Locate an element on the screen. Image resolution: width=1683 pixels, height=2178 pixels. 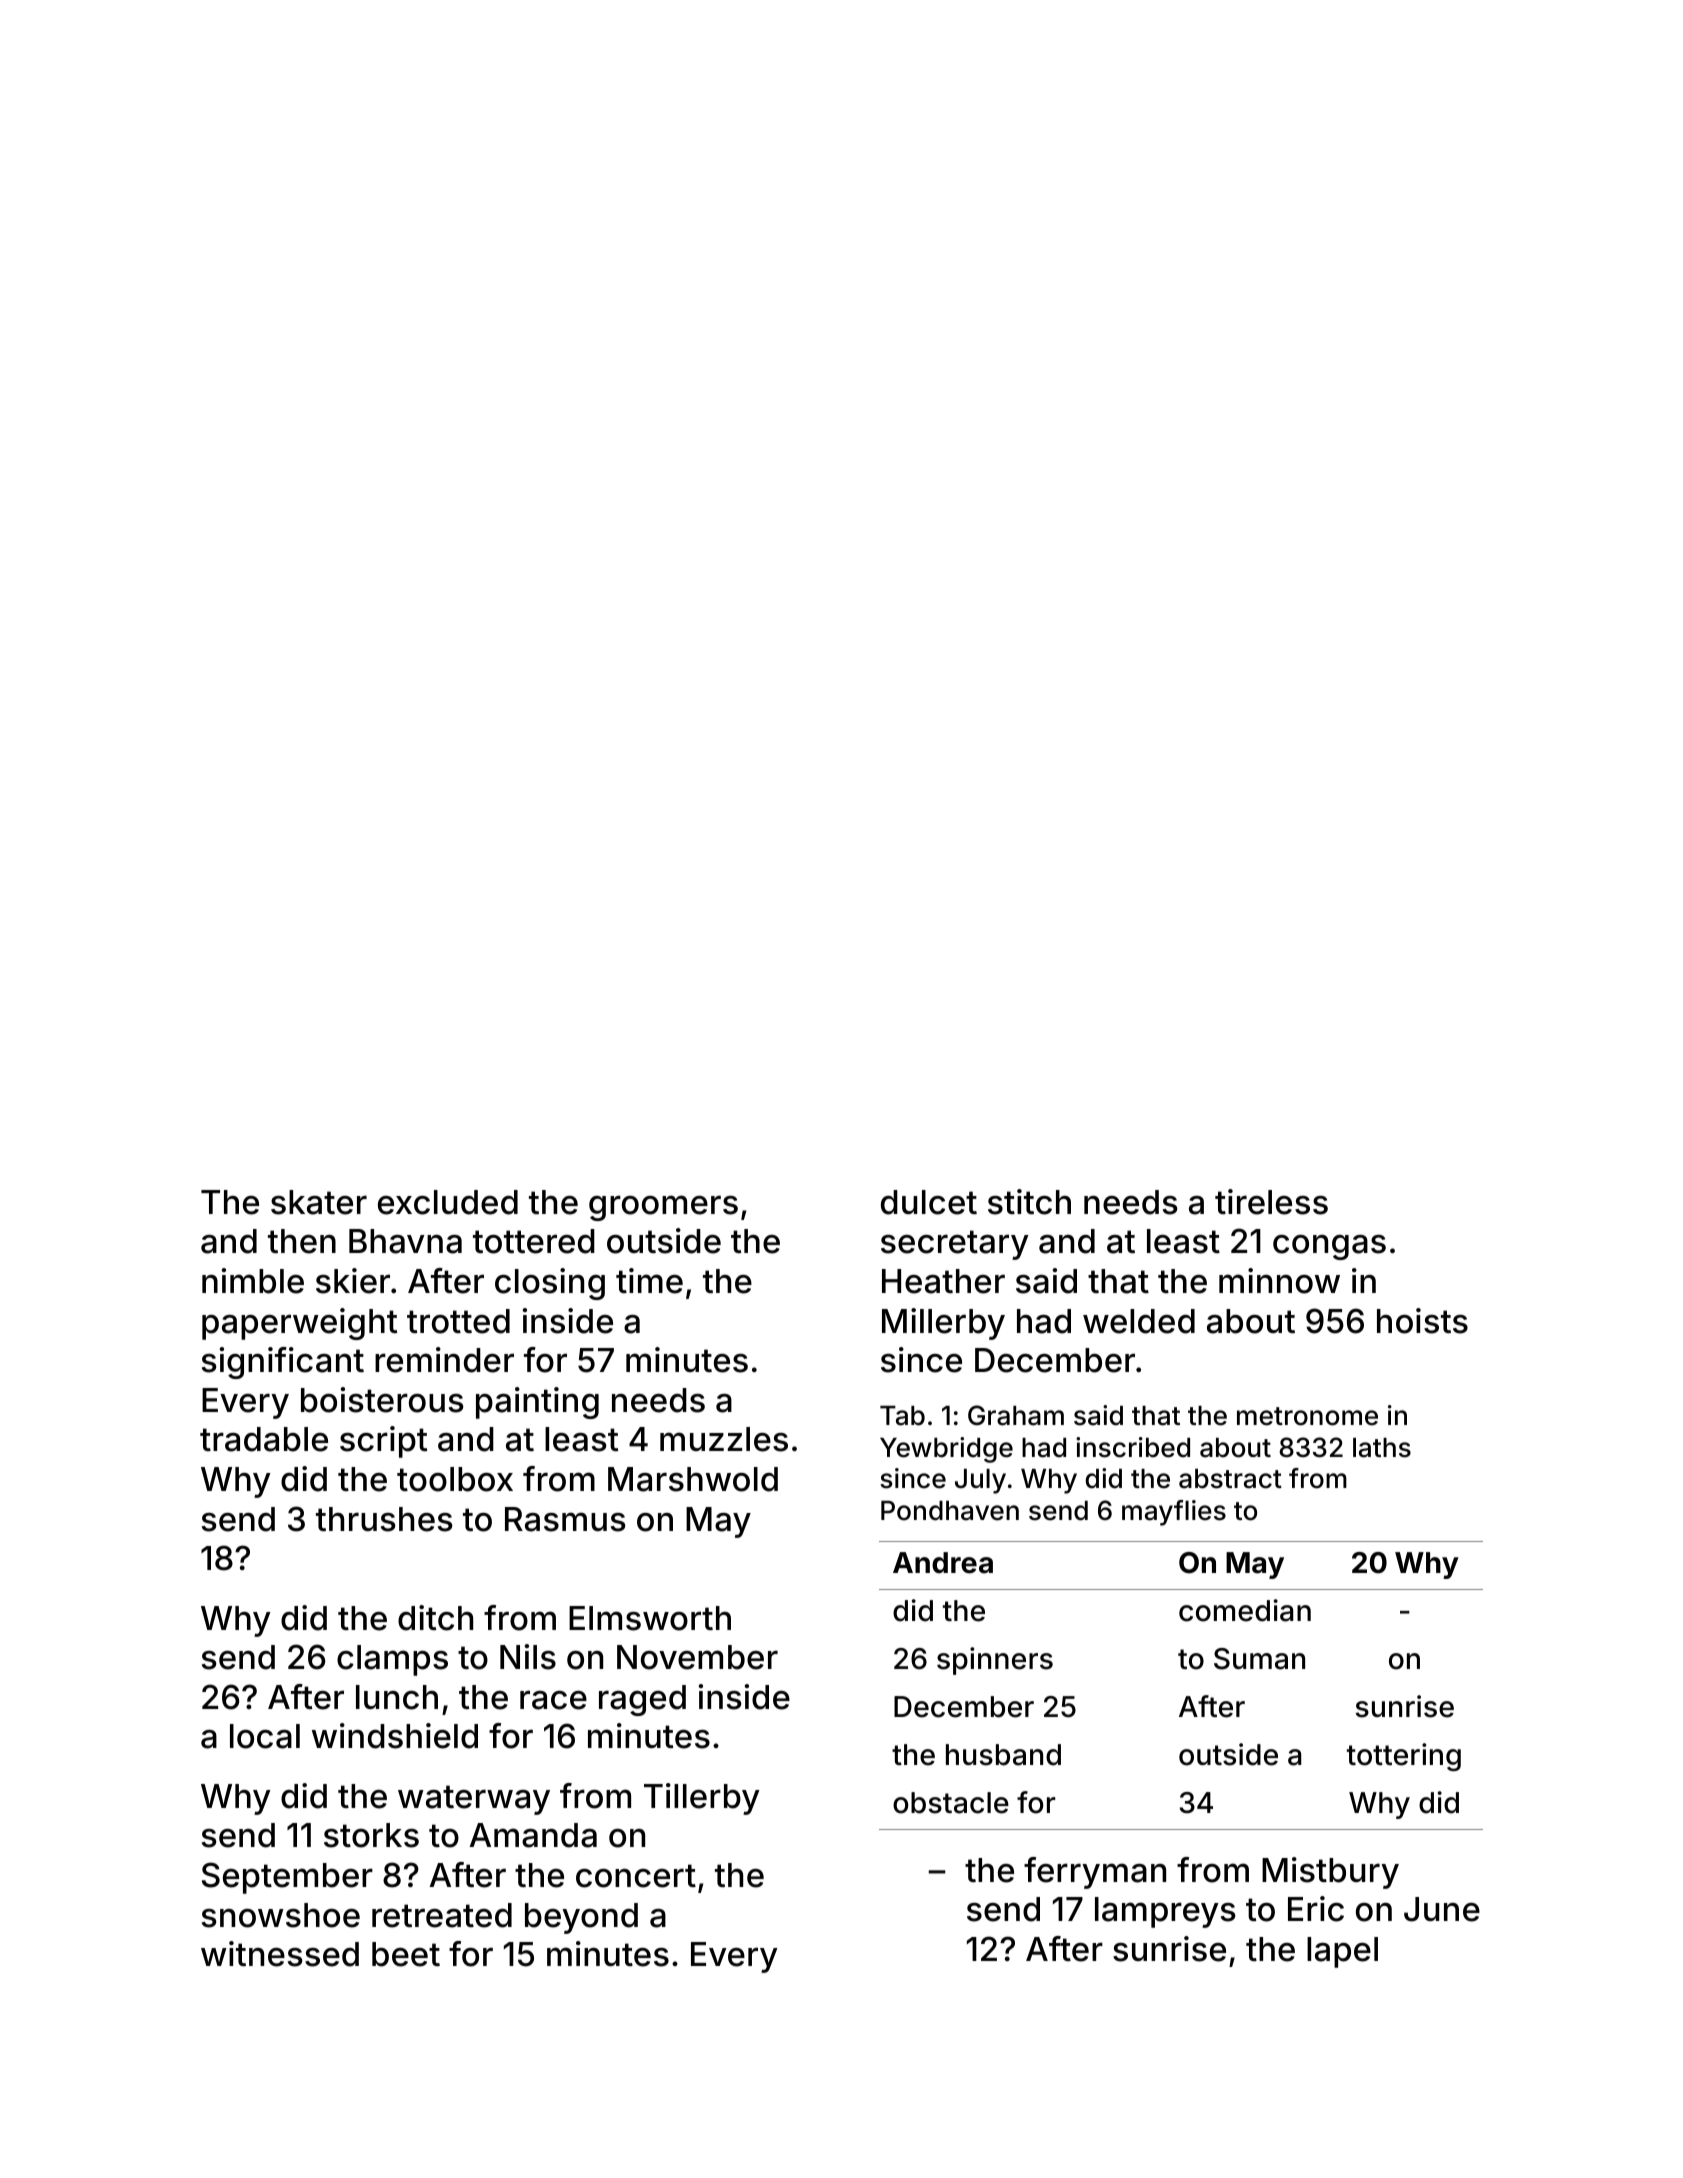
thrushes is located at coordinates (384, 1519).
